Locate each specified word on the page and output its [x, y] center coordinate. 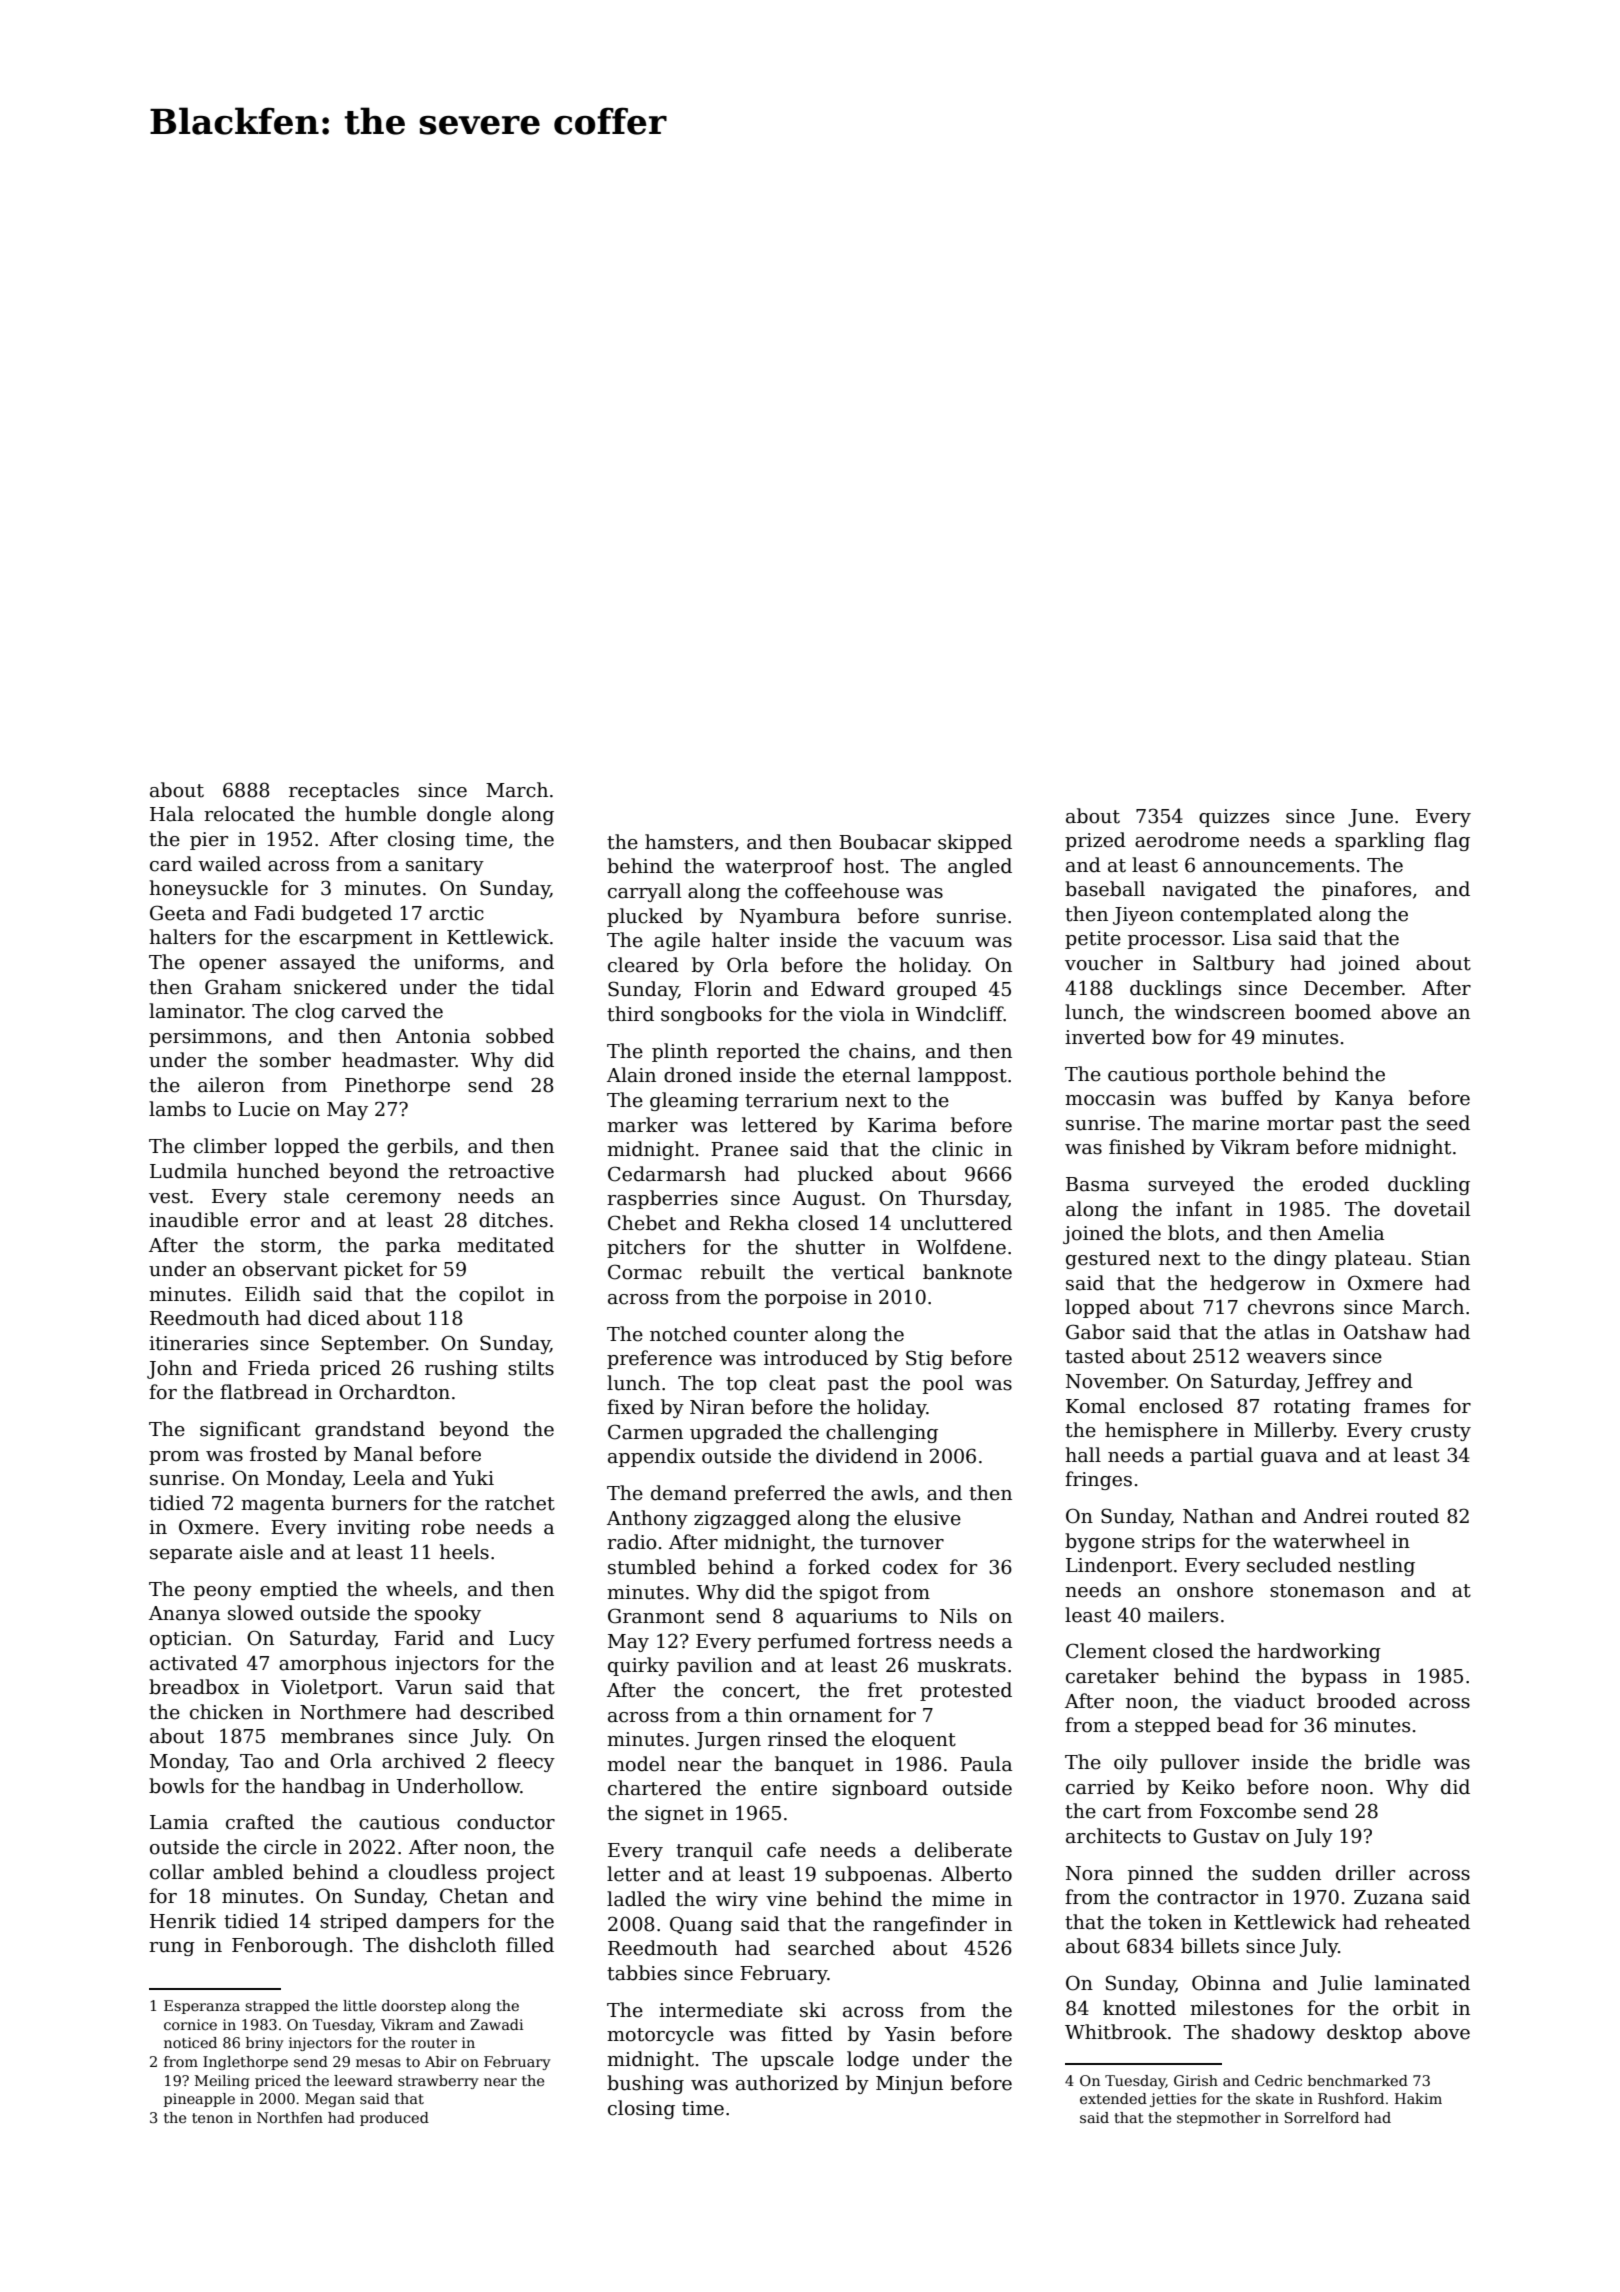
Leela [379, 1478]
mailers [1183, 1615]
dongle [459, 815]
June [1370, 818]
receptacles [344, 791]
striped [354, 1922]
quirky [638, 1666]
